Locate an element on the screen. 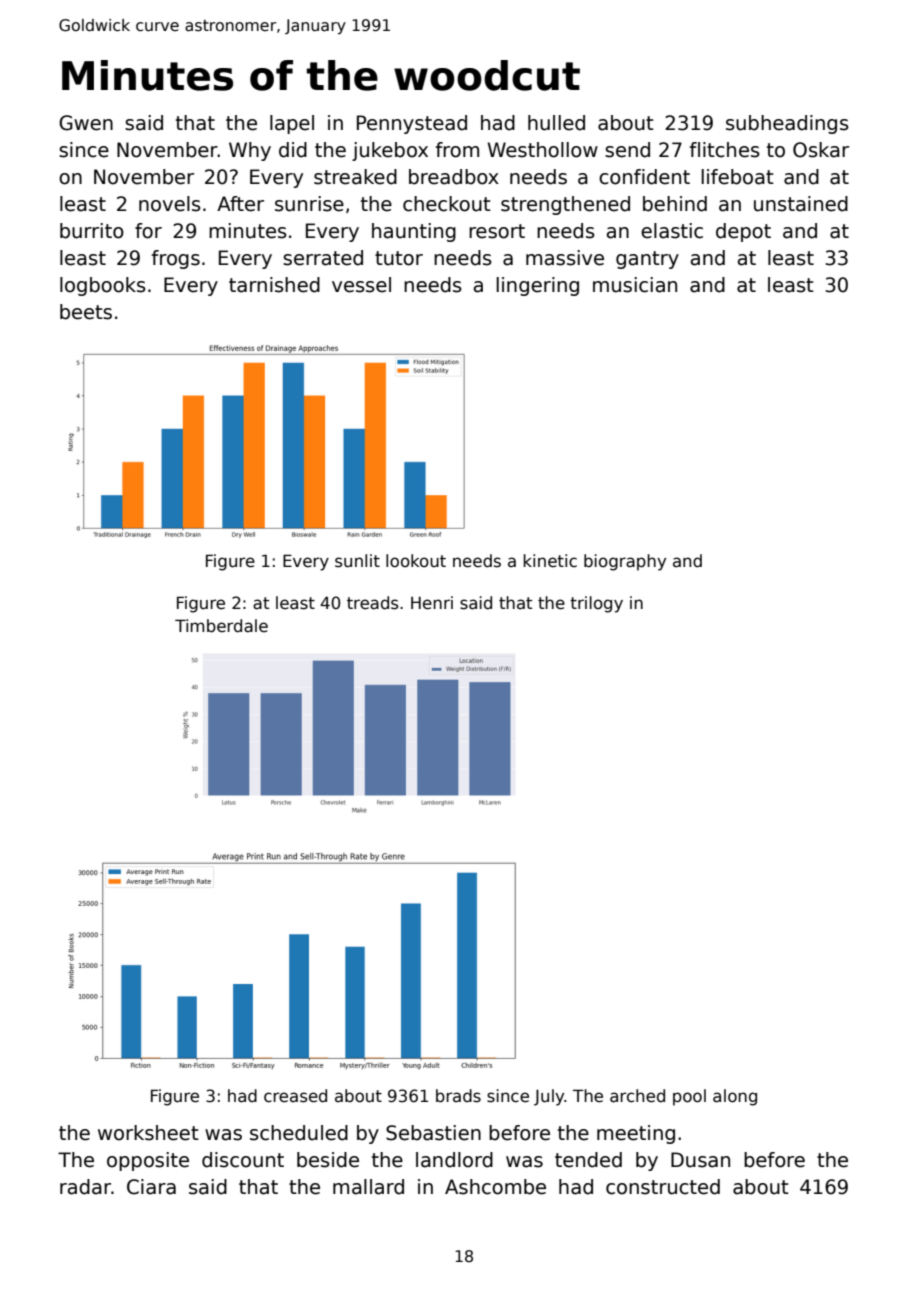  Ciara is located at coordinates (151, 1187).
